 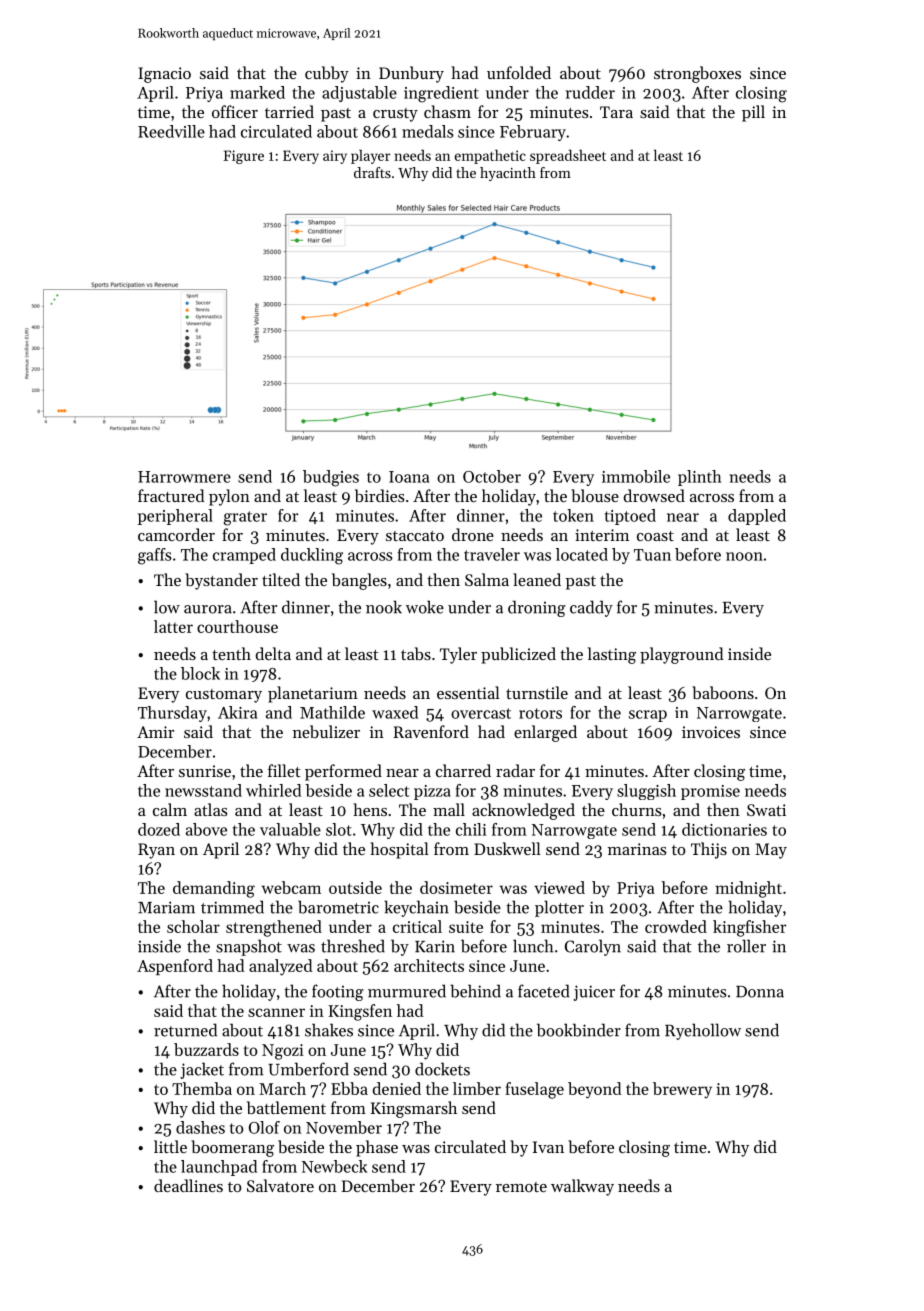 What do you see at coordinates (697, 74) in the screenshot?
I see `strongboxes` at bounding box center [697, 74].
